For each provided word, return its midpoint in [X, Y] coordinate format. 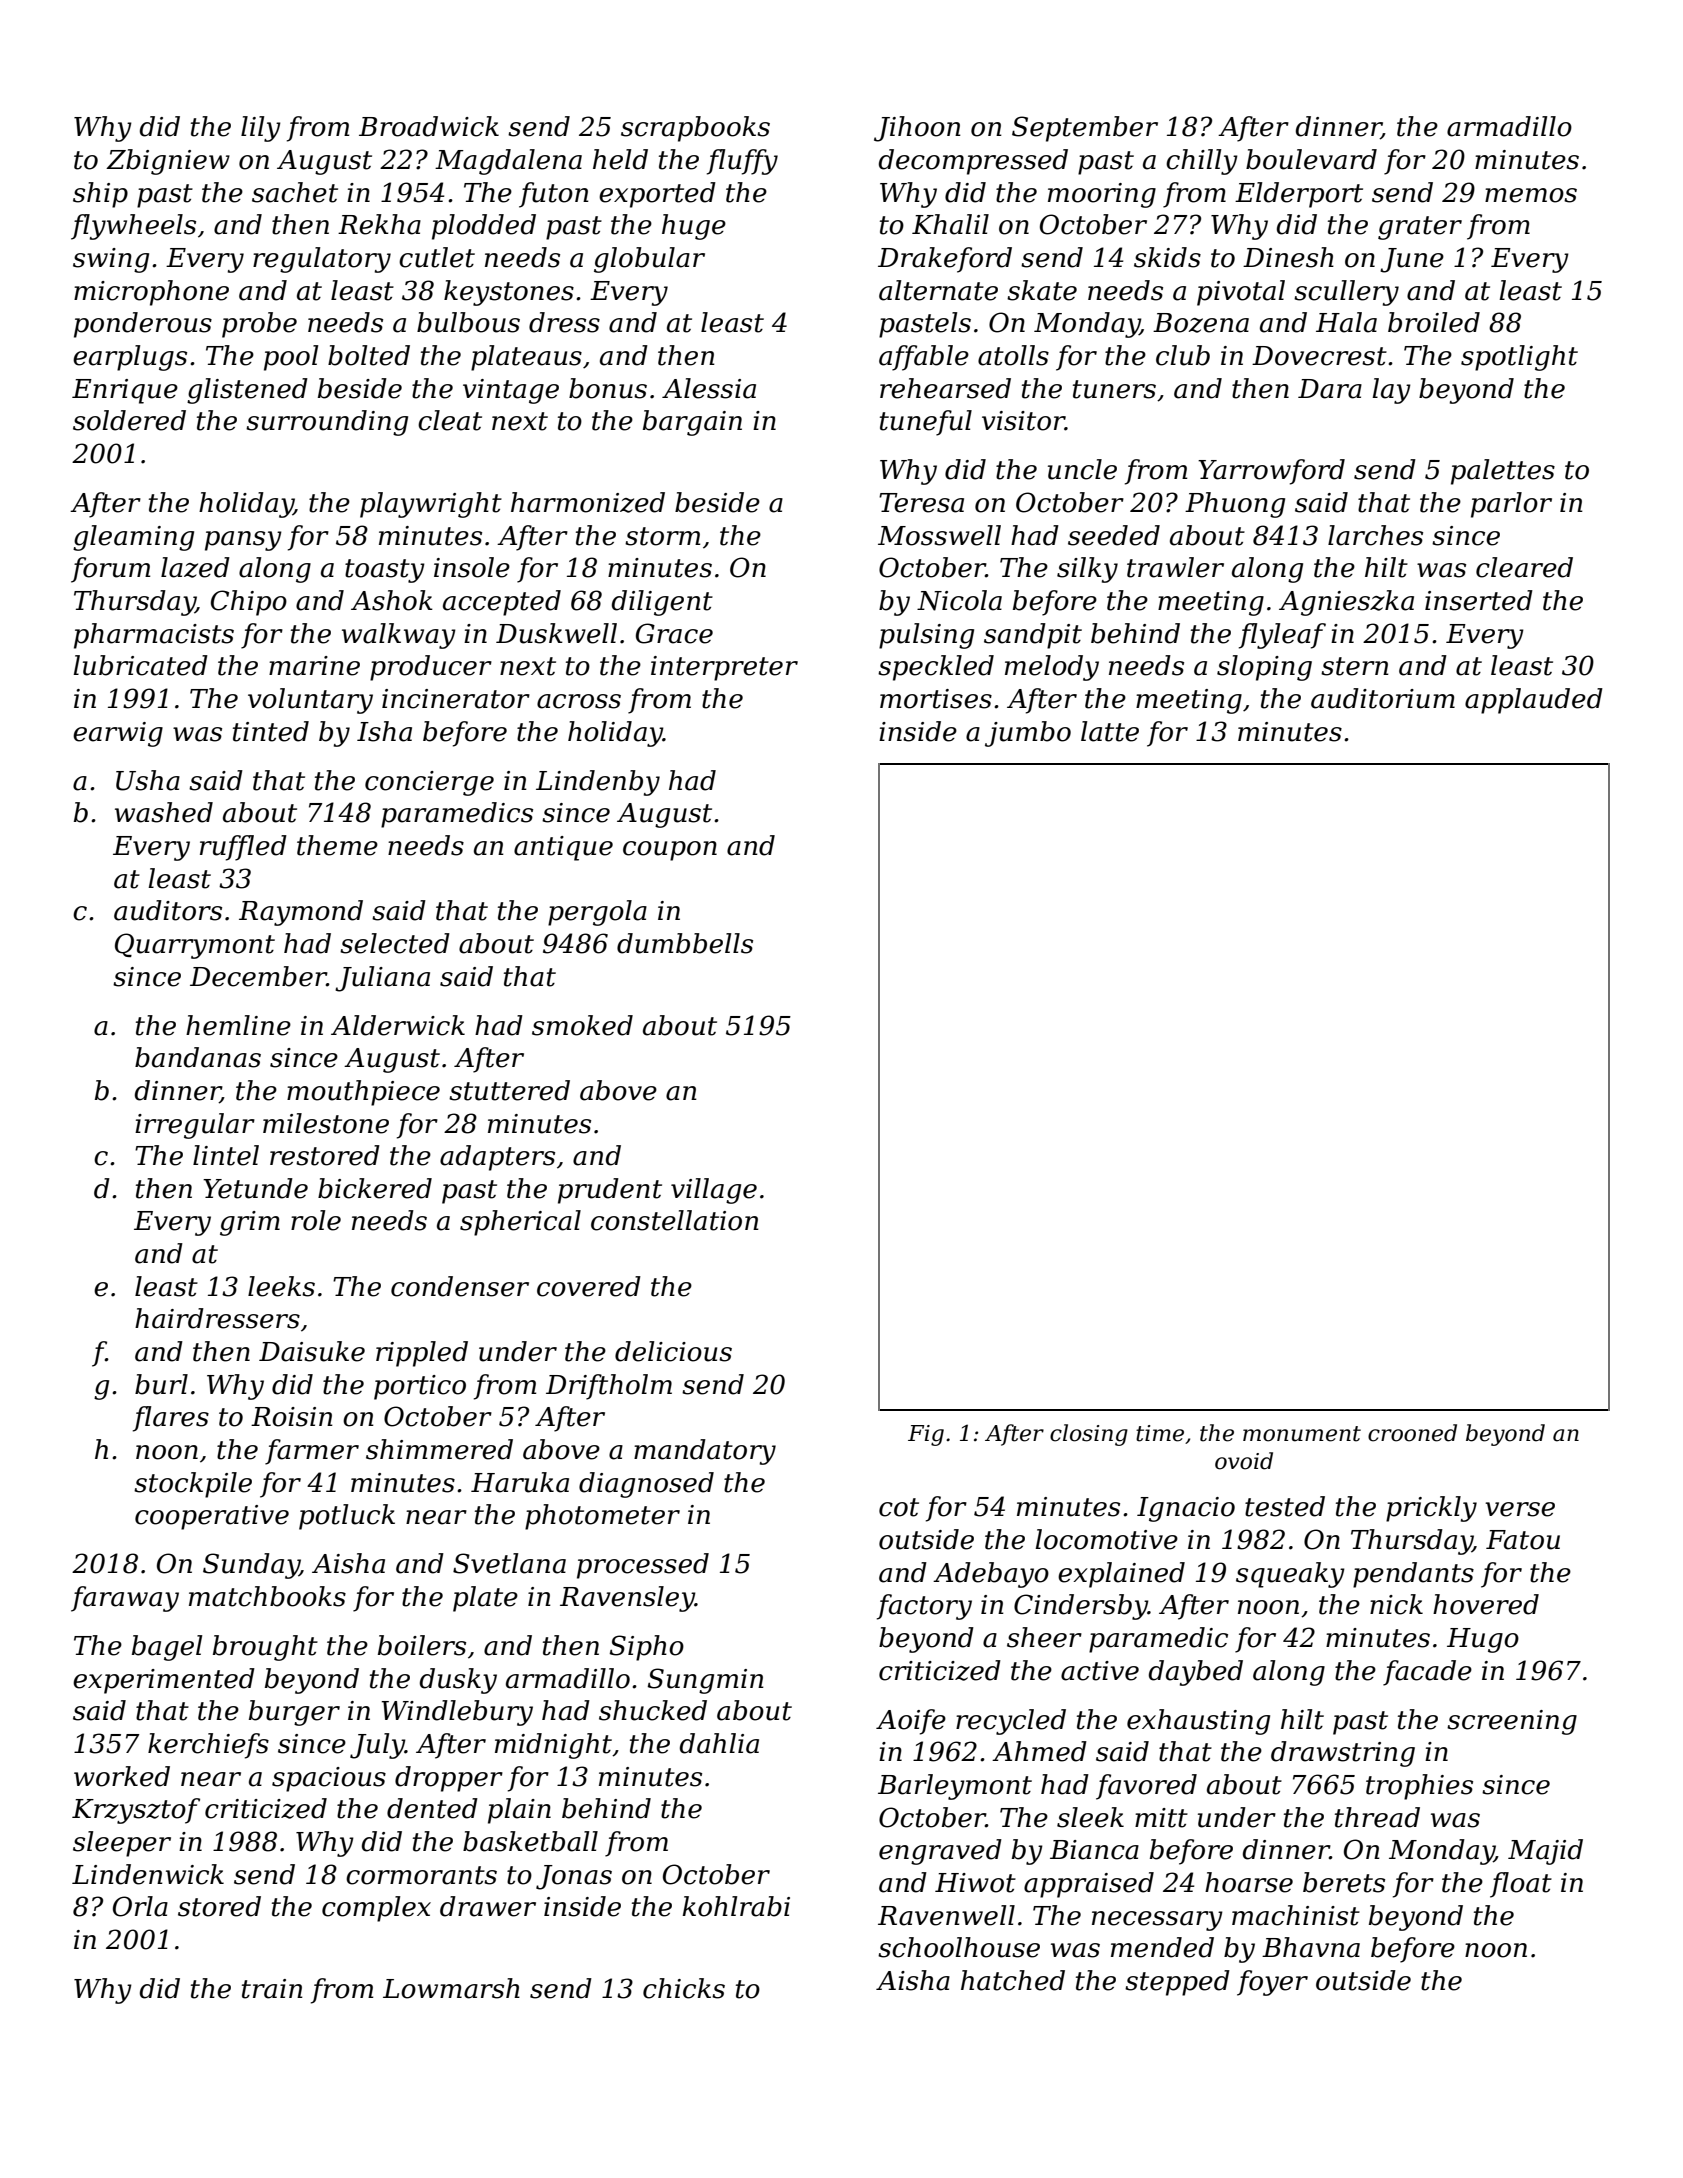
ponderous [143, 325]
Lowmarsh [451, 1988]
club [1183, 355]
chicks [684, 1988]
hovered [1486, 1604]
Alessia [709, 388]
